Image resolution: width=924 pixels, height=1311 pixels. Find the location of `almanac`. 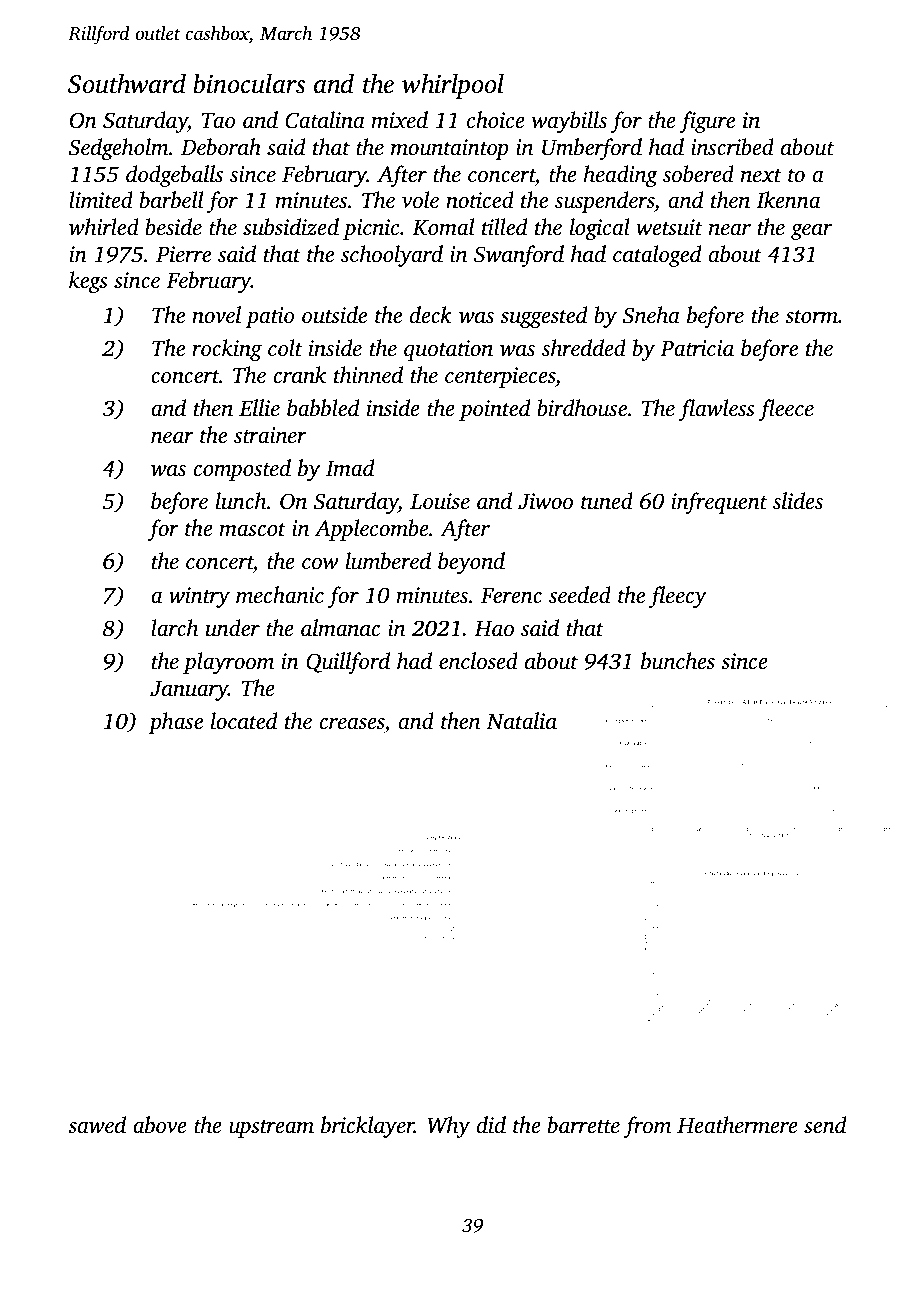

almanac is located at coordinates (340, 628).
